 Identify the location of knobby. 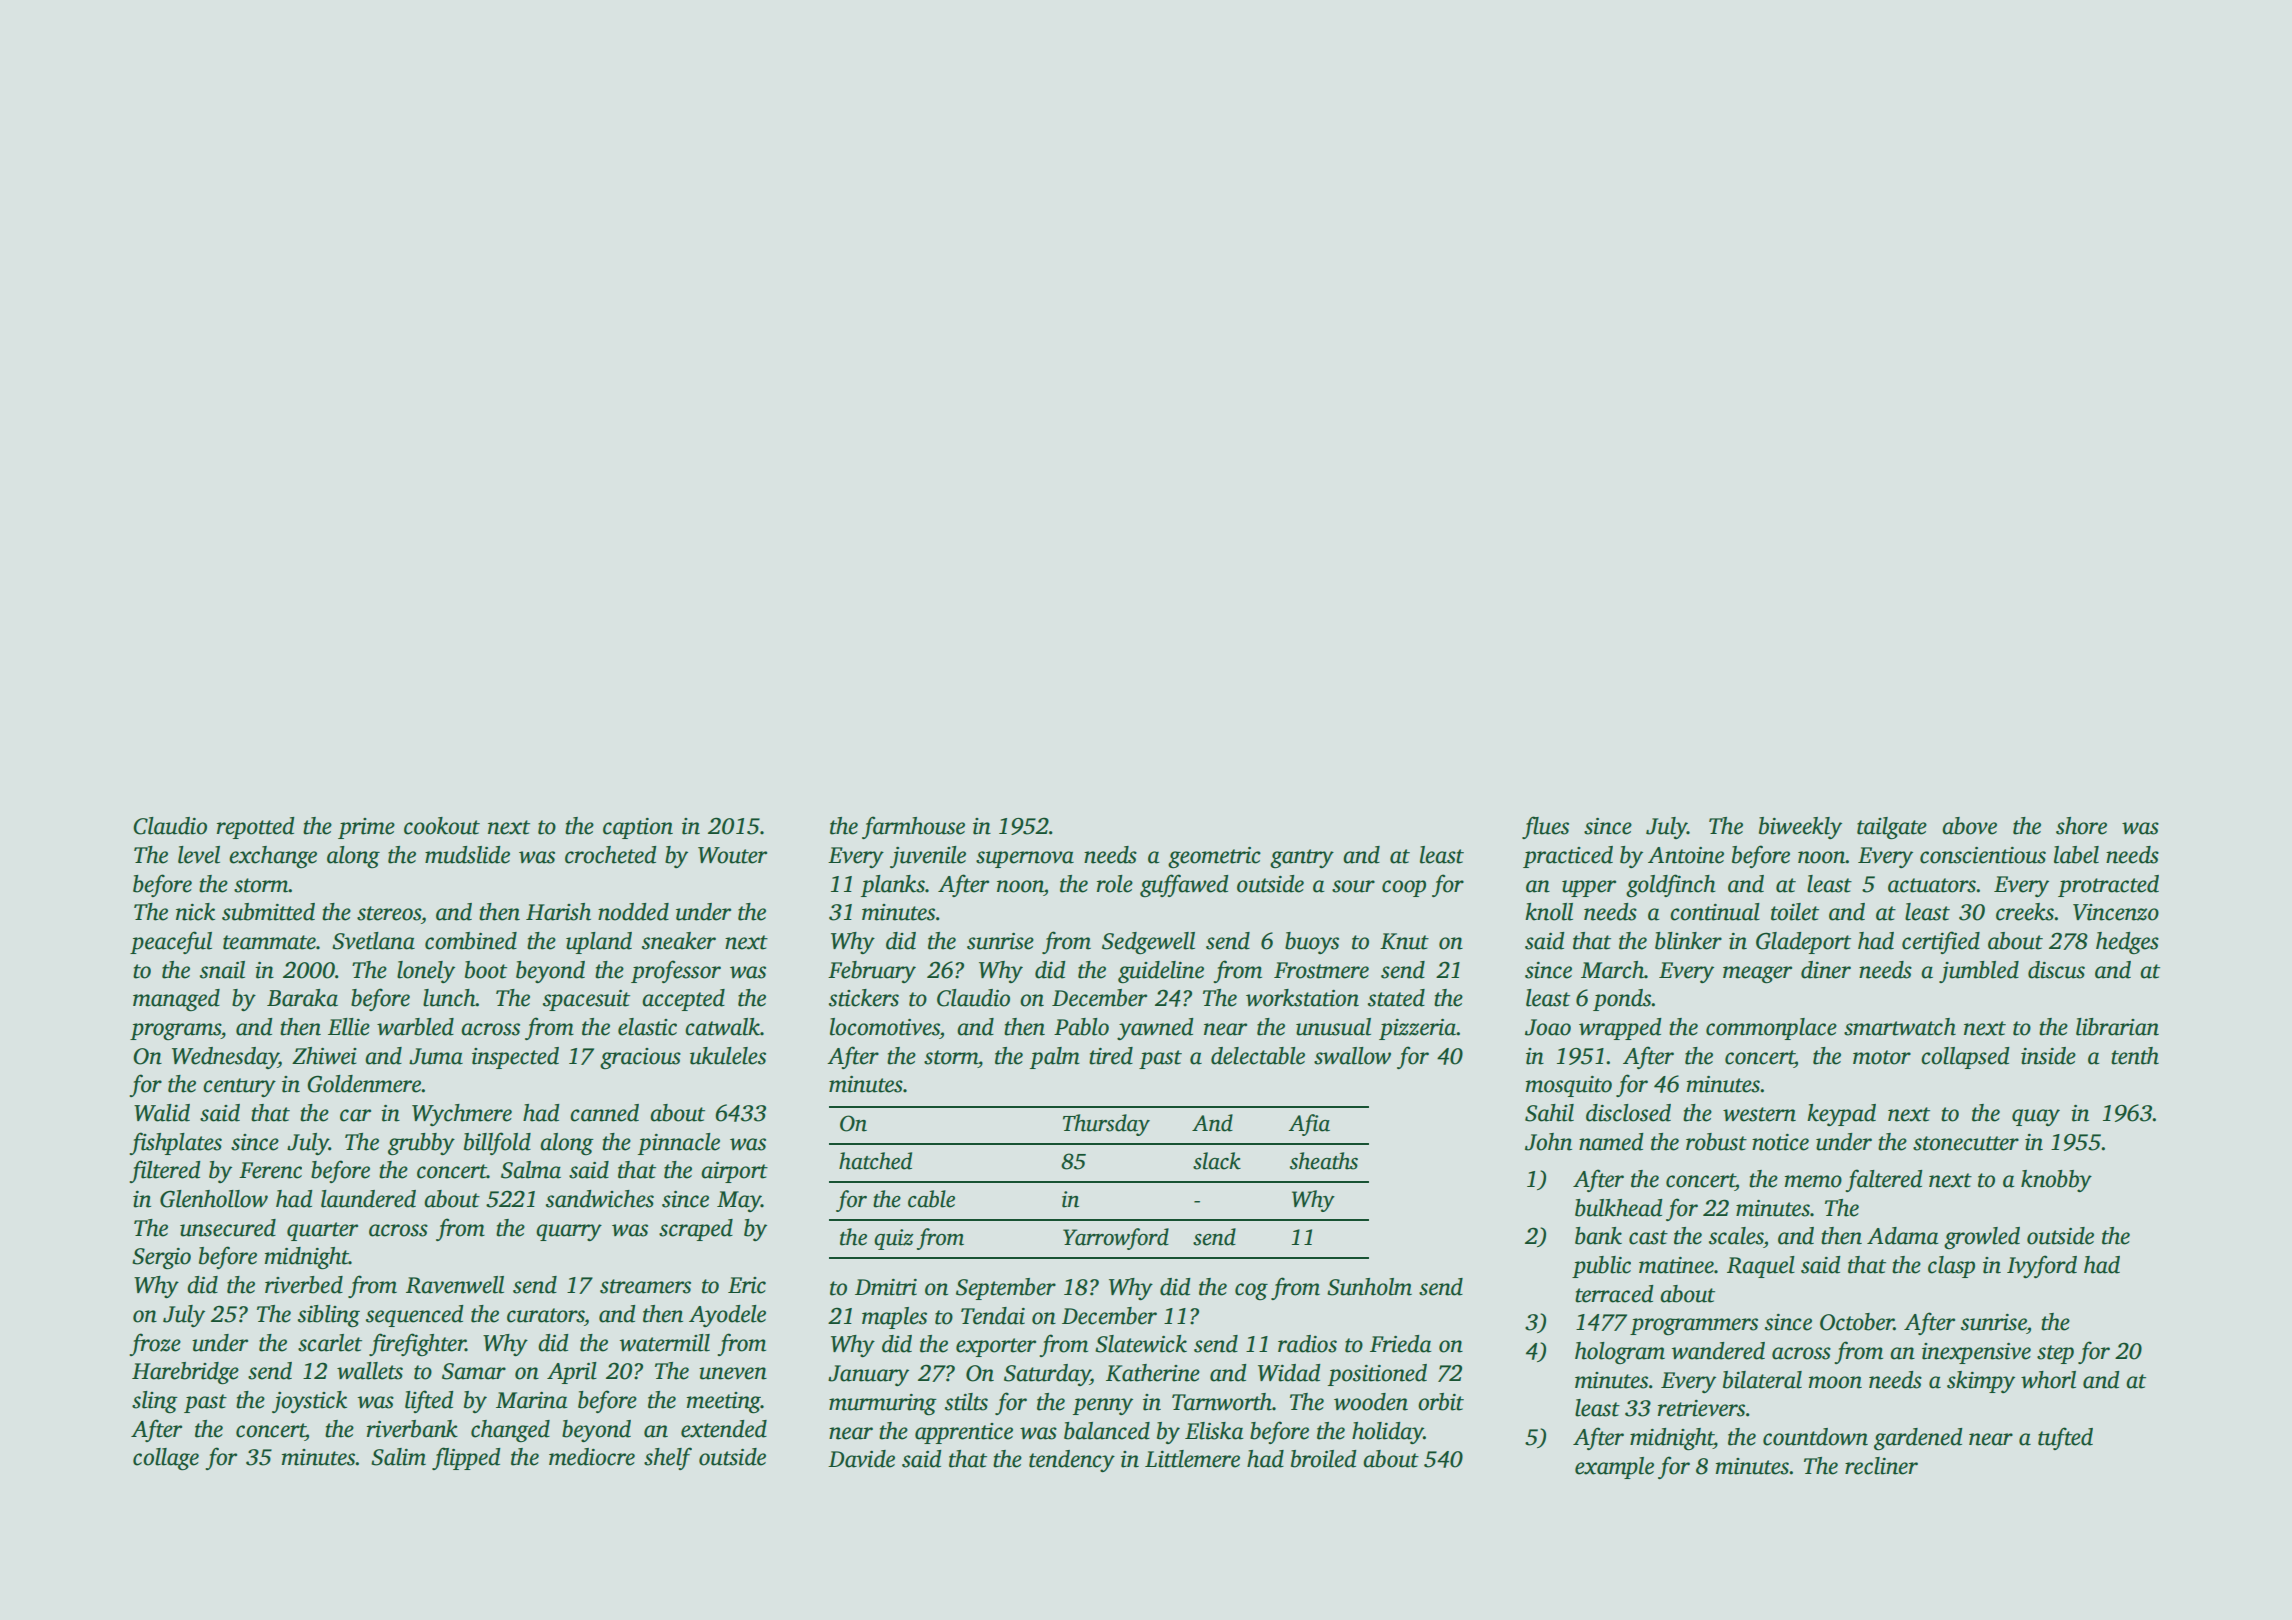
(2056, 1181).
